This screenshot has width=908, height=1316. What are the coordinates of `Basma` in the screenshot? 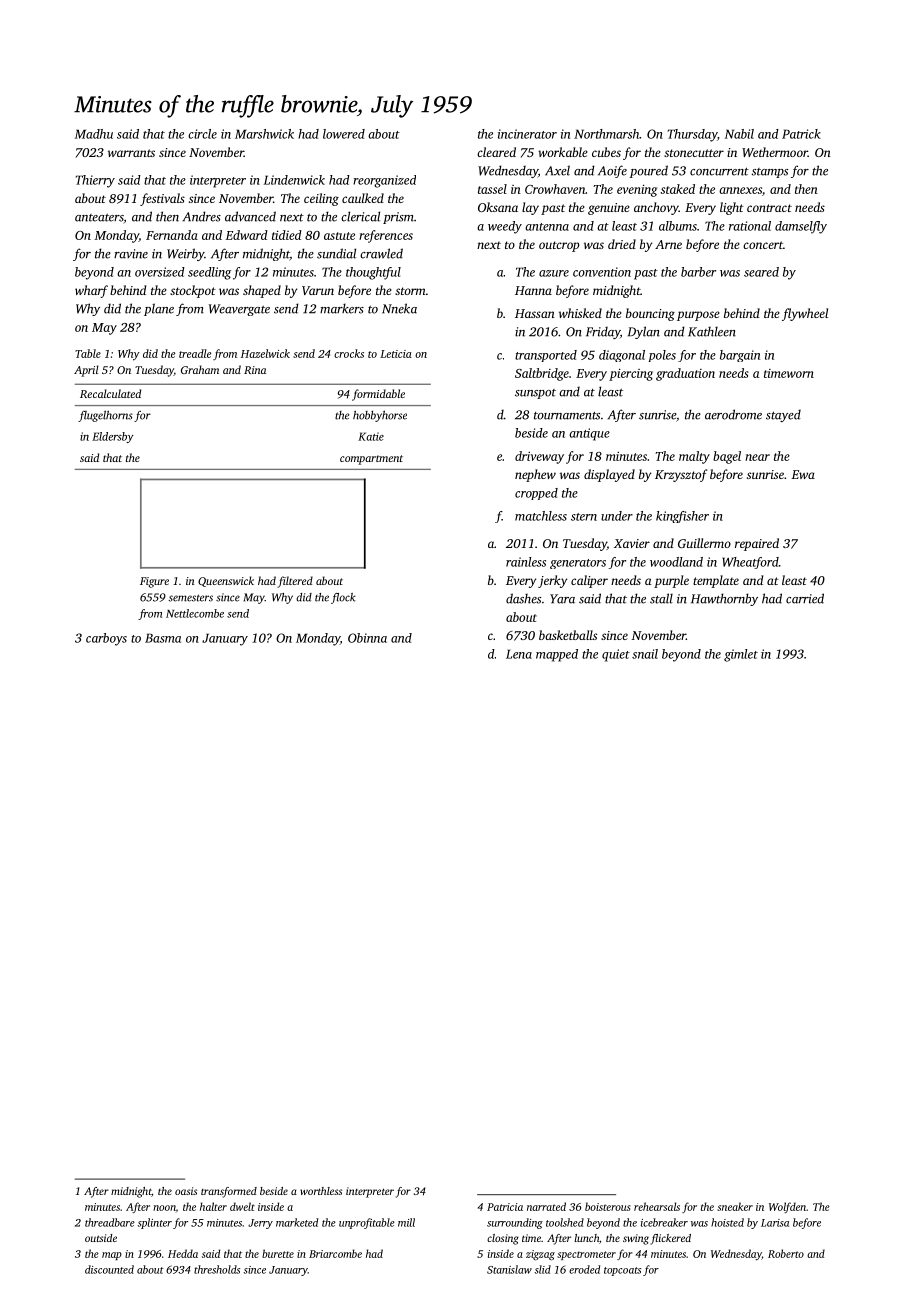 It's located at (163, 638).
